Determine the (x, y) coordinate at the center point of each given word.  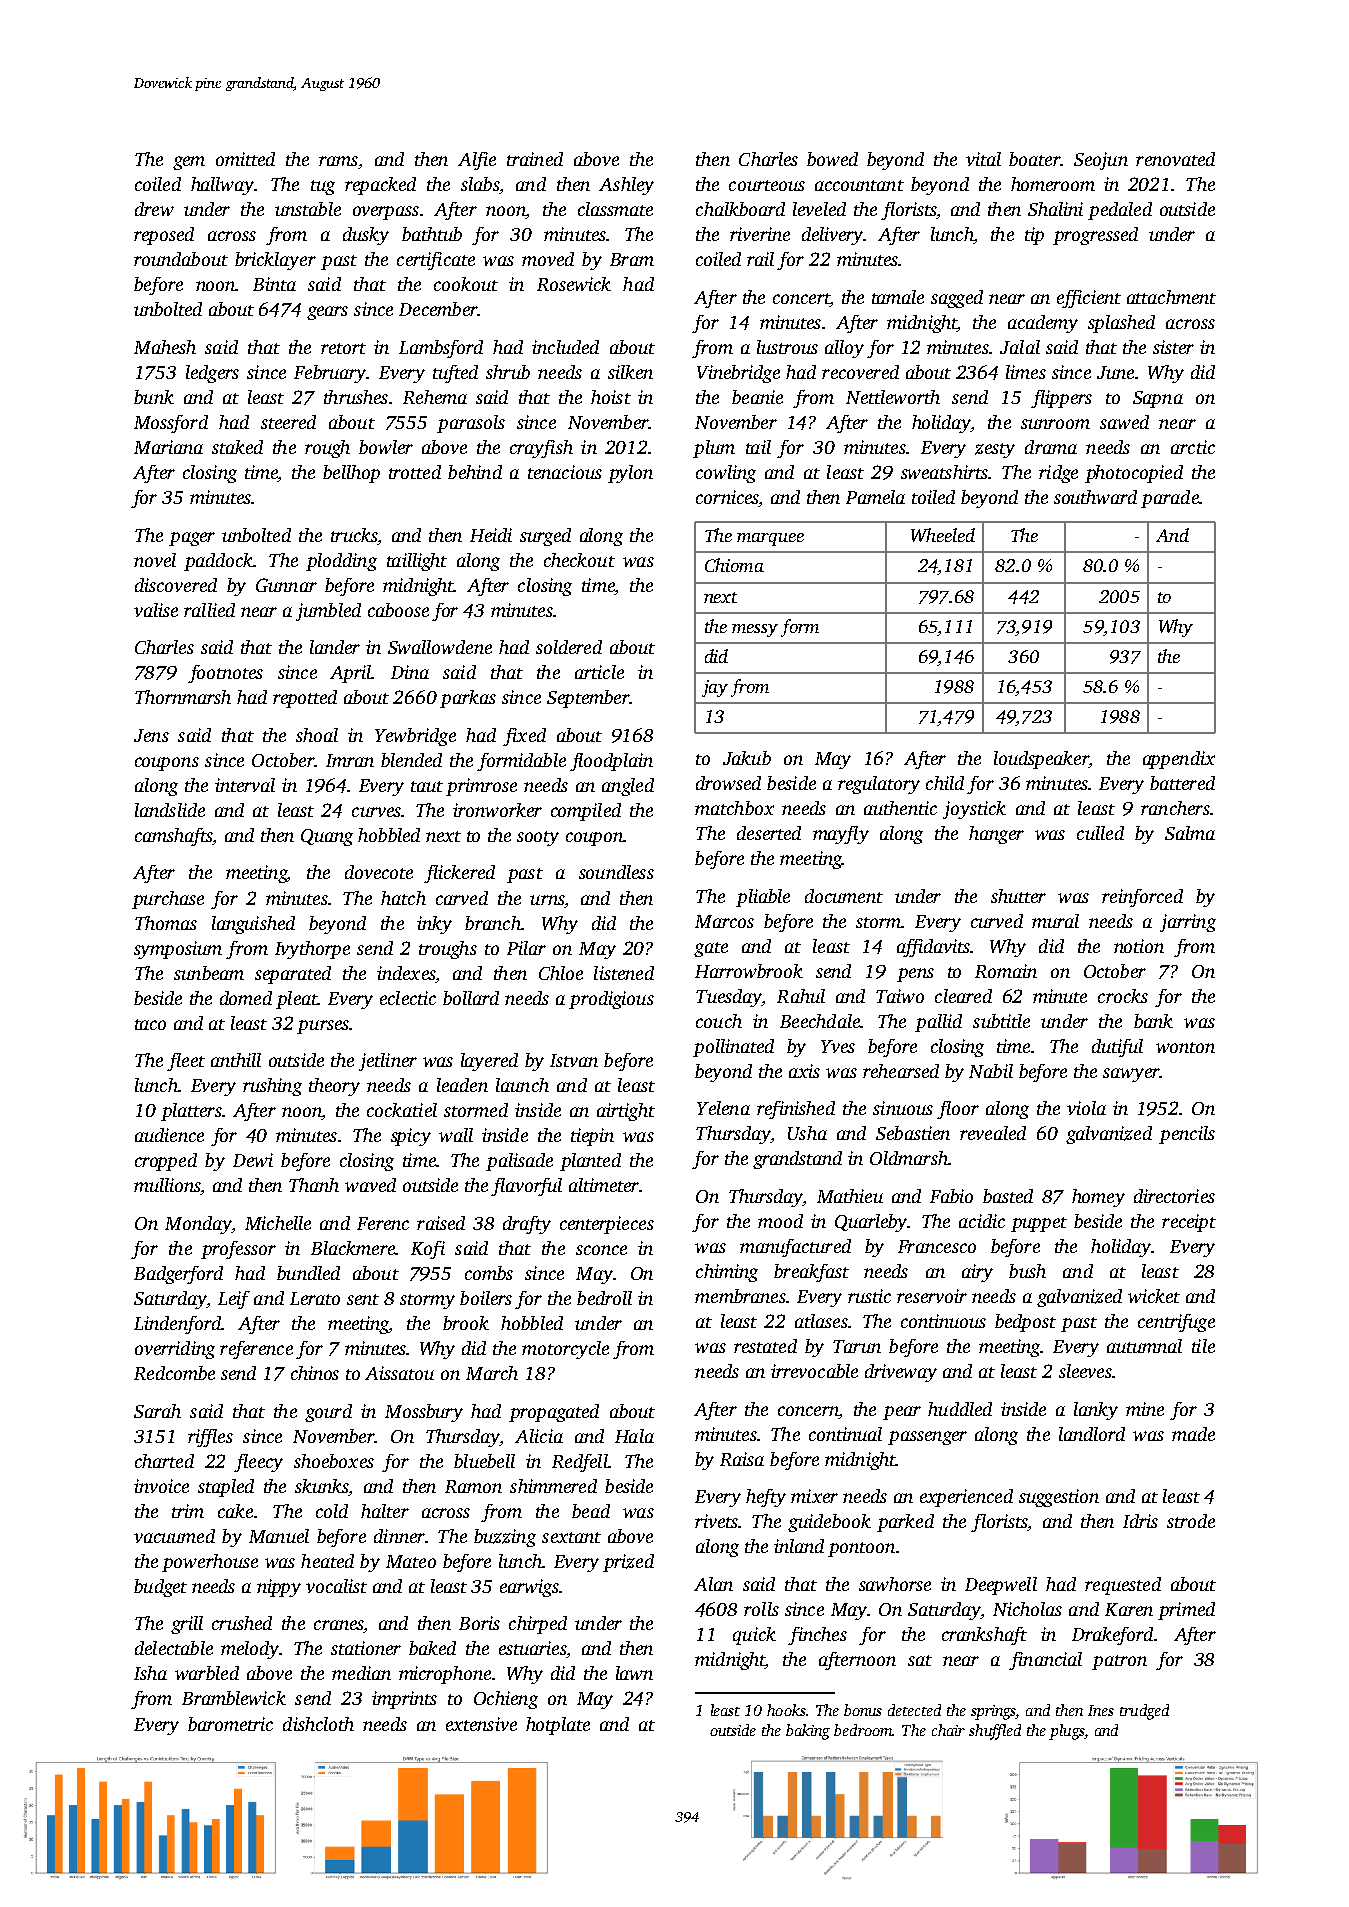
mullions (167, 1186)
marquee (770, 539)
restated (765, 1346)
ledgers (212, 374)
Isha (150, 1673)
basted (1008, 1196)
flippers (1061, 399)
